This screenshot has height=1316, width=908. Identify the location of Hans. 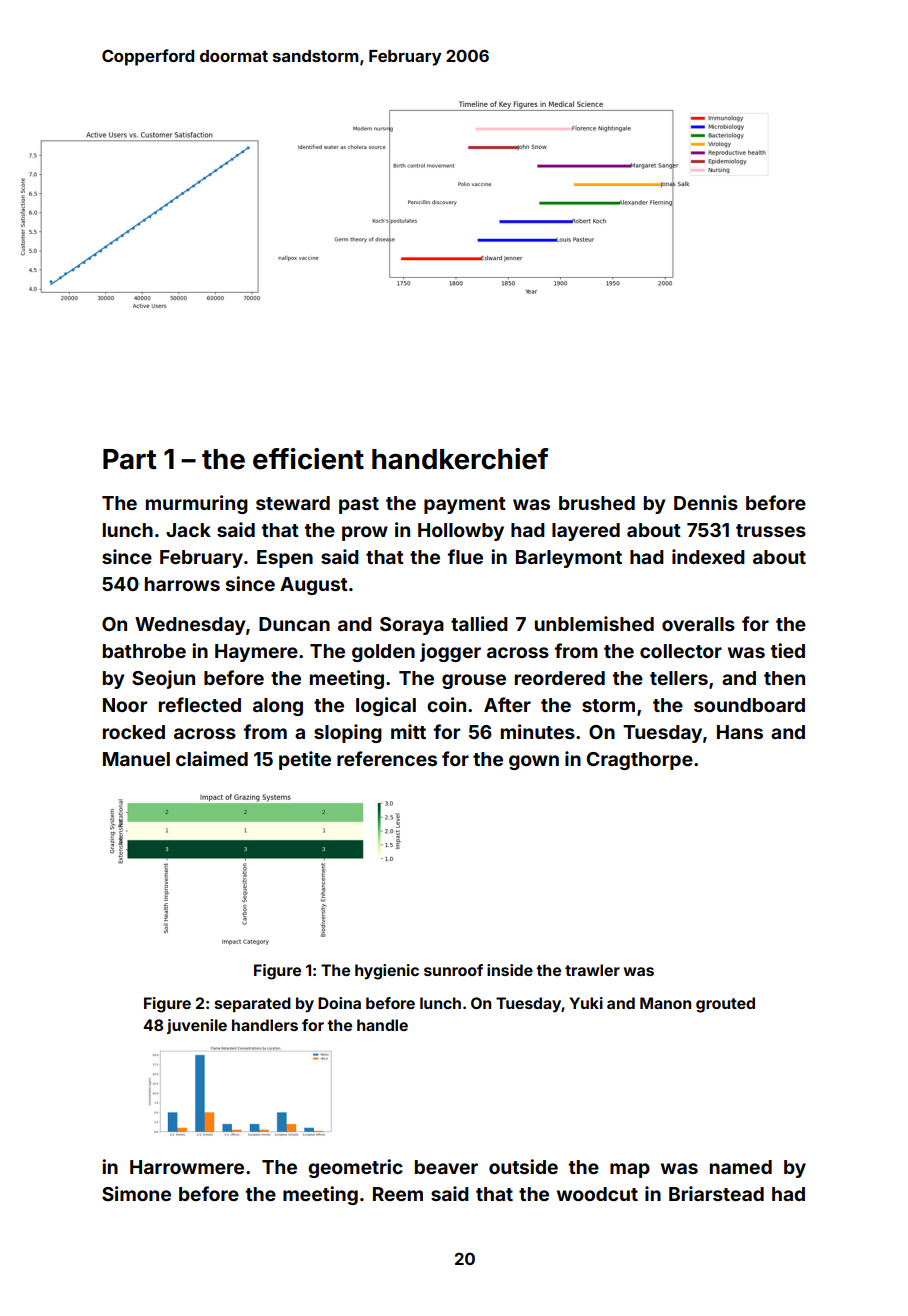
(740, 732).
